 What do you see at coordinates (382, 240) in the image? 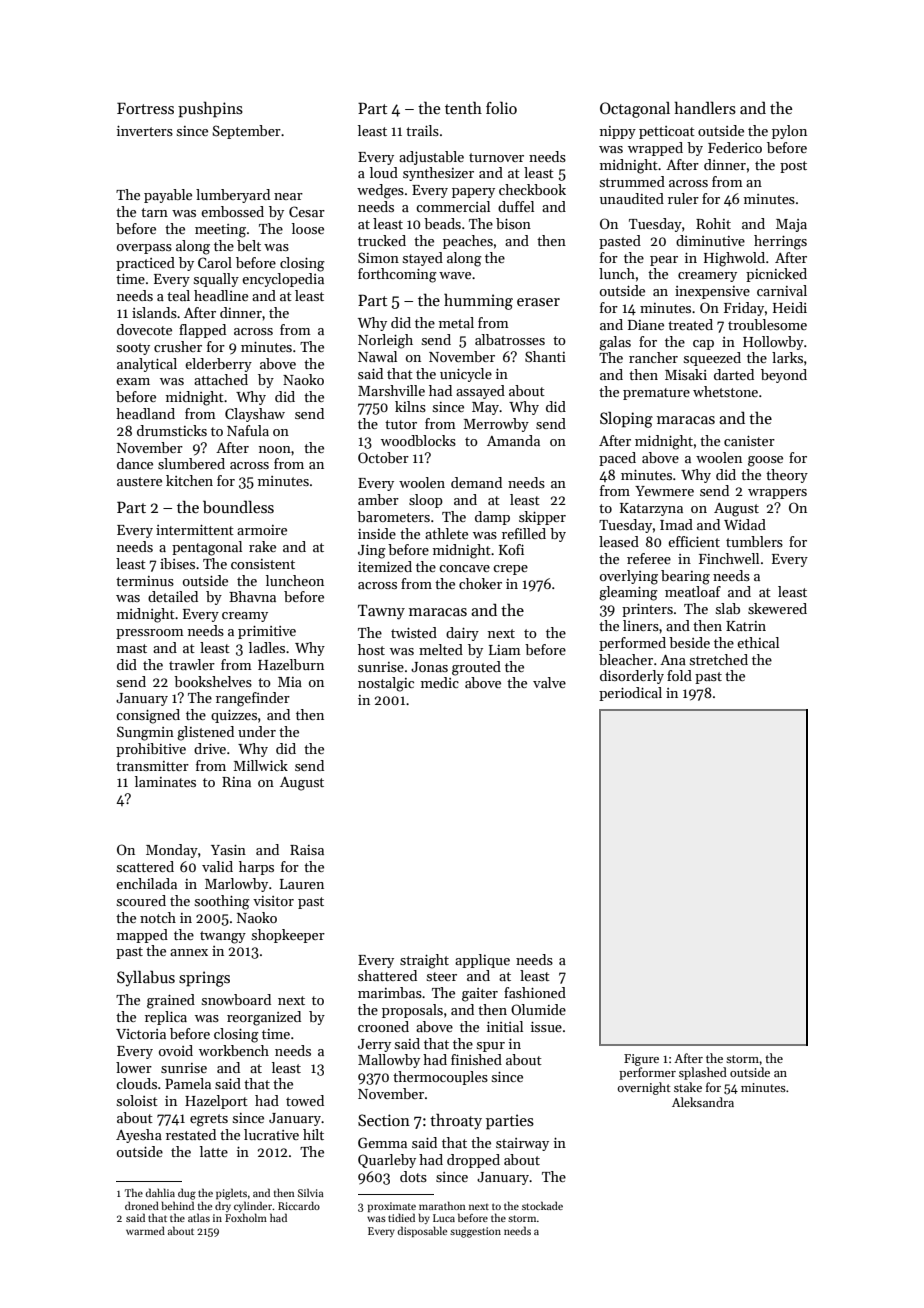
I see `trucked` at bounding box center [382, 240].
